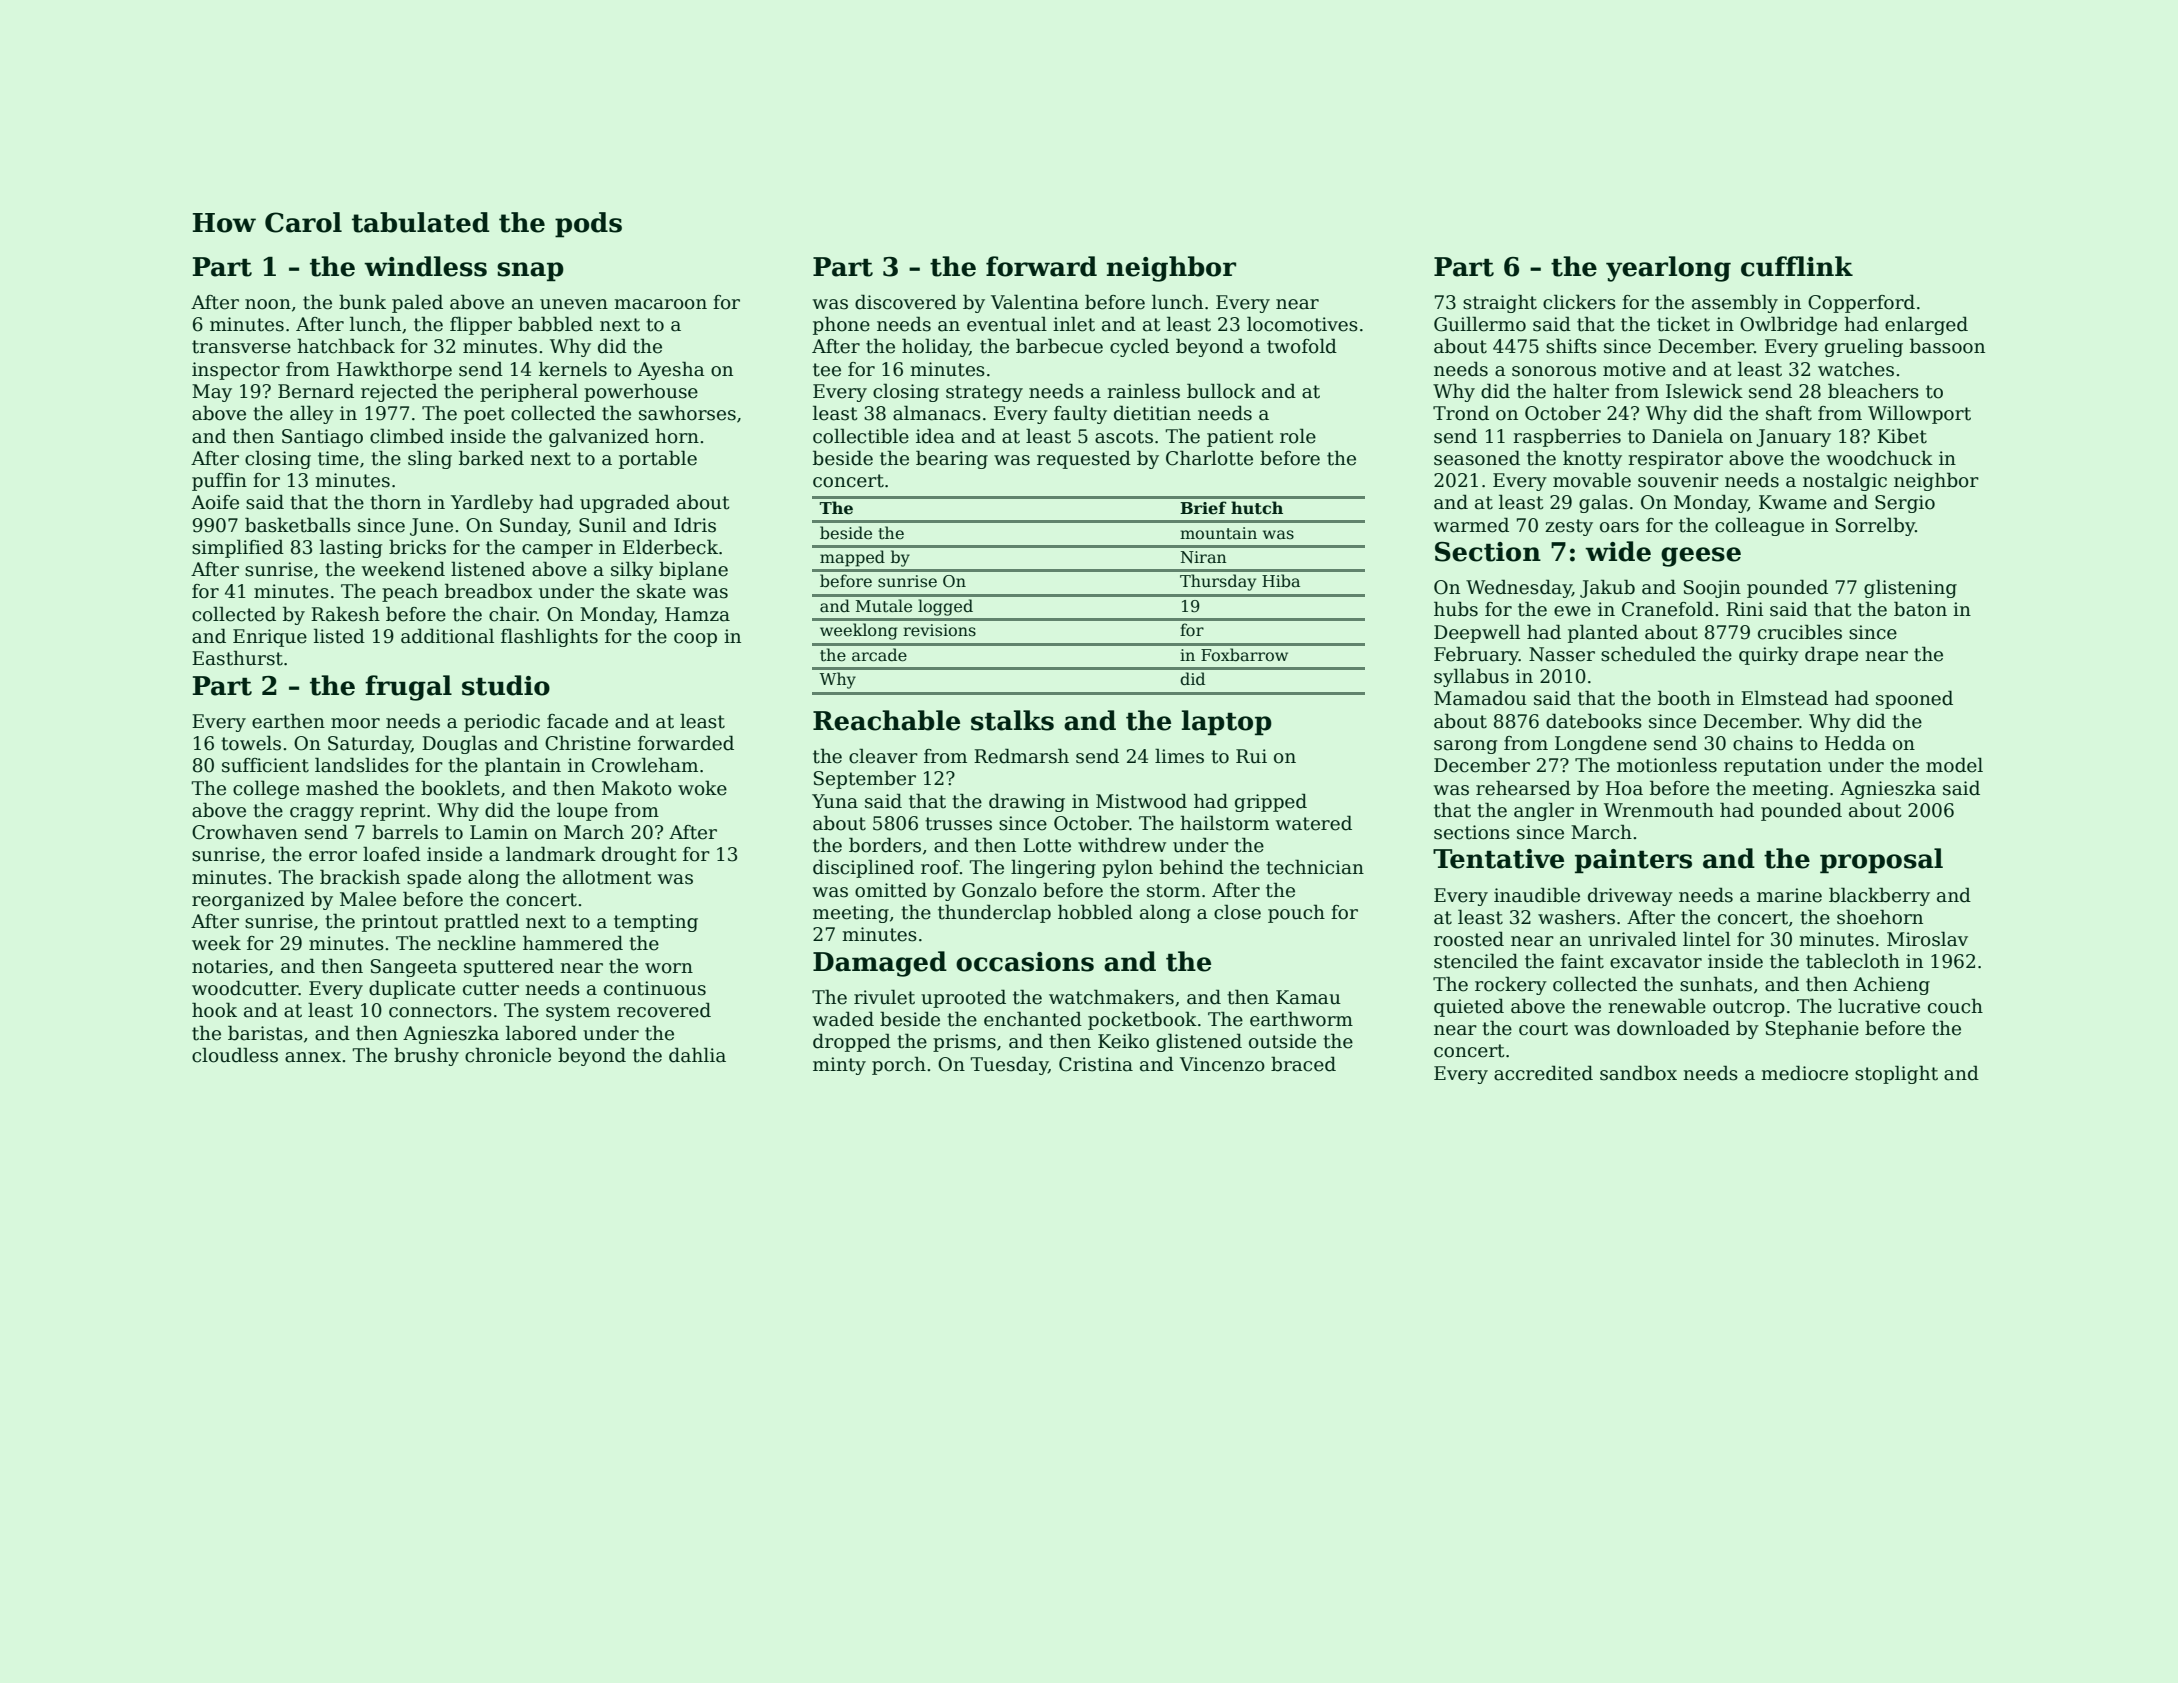 This page has width=2178, height=1683. Describe the element at coordinates (1127, 868) in the page. I see `pylon` at that location.
